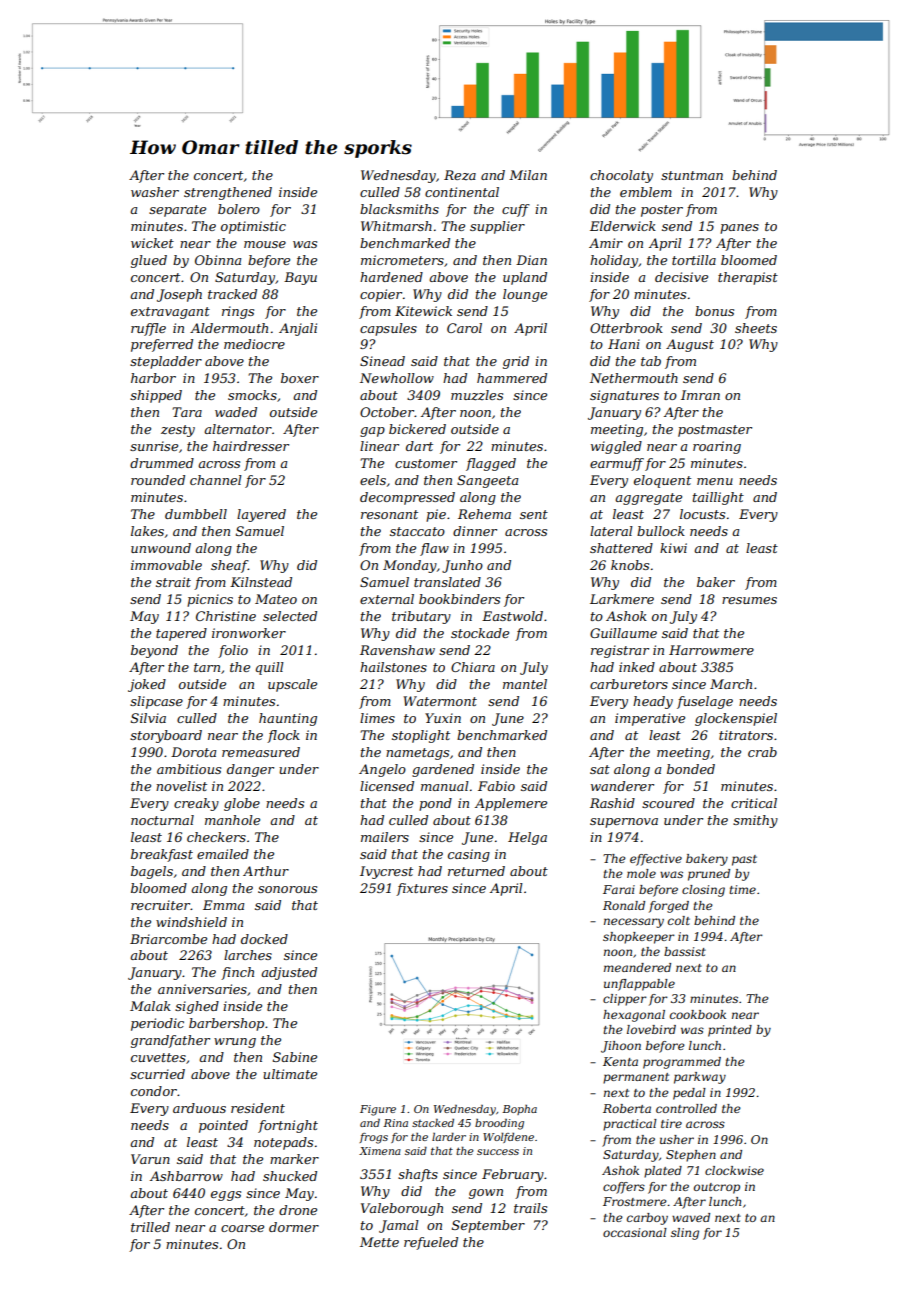 The image size is (908, 1316). What do you see at coordinates (426, 463) in the page?
I see `customer` at bounding box center [426, 463].
